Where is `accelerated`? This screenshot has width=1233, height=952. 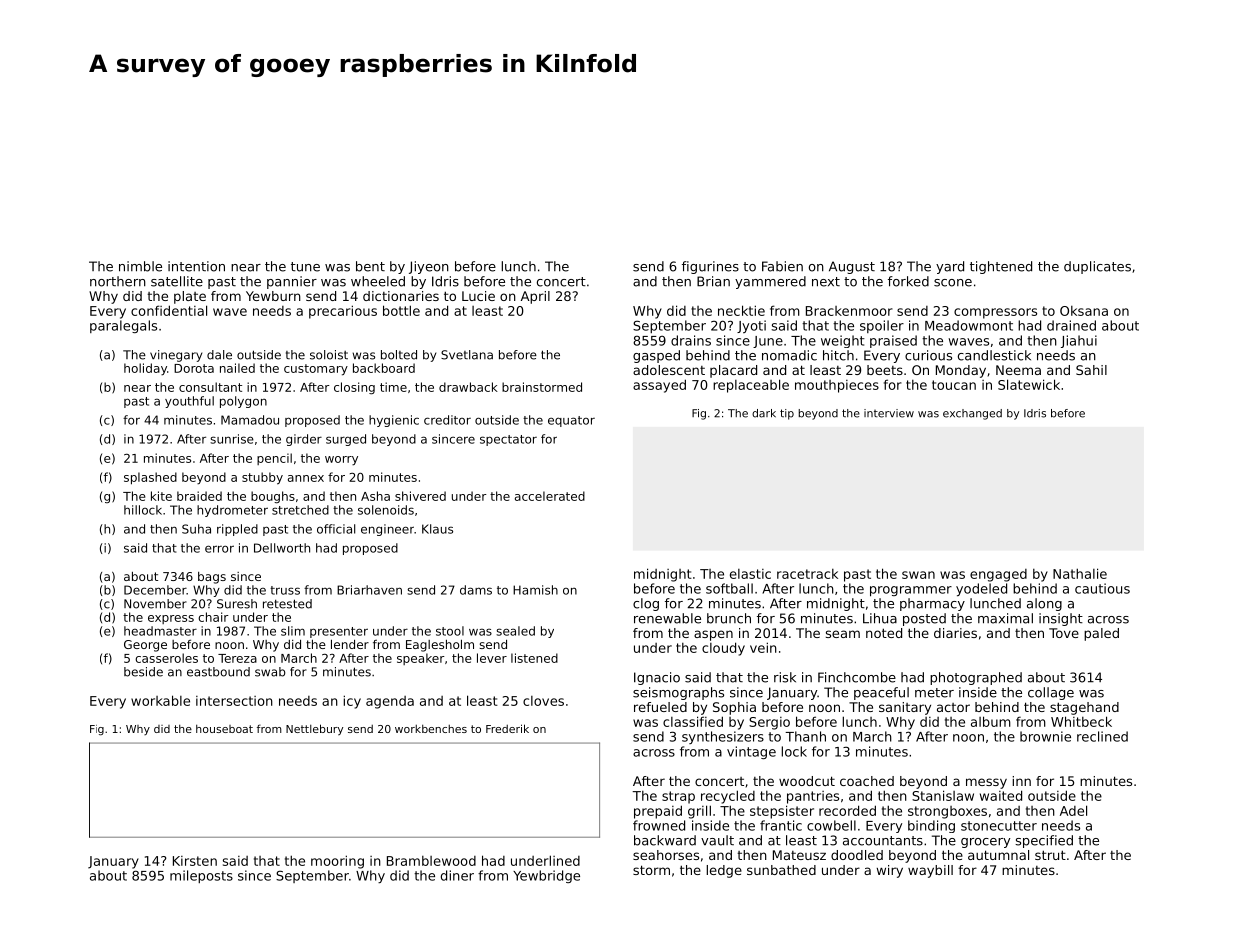 accelerated is located at coordinates (550, 496).
